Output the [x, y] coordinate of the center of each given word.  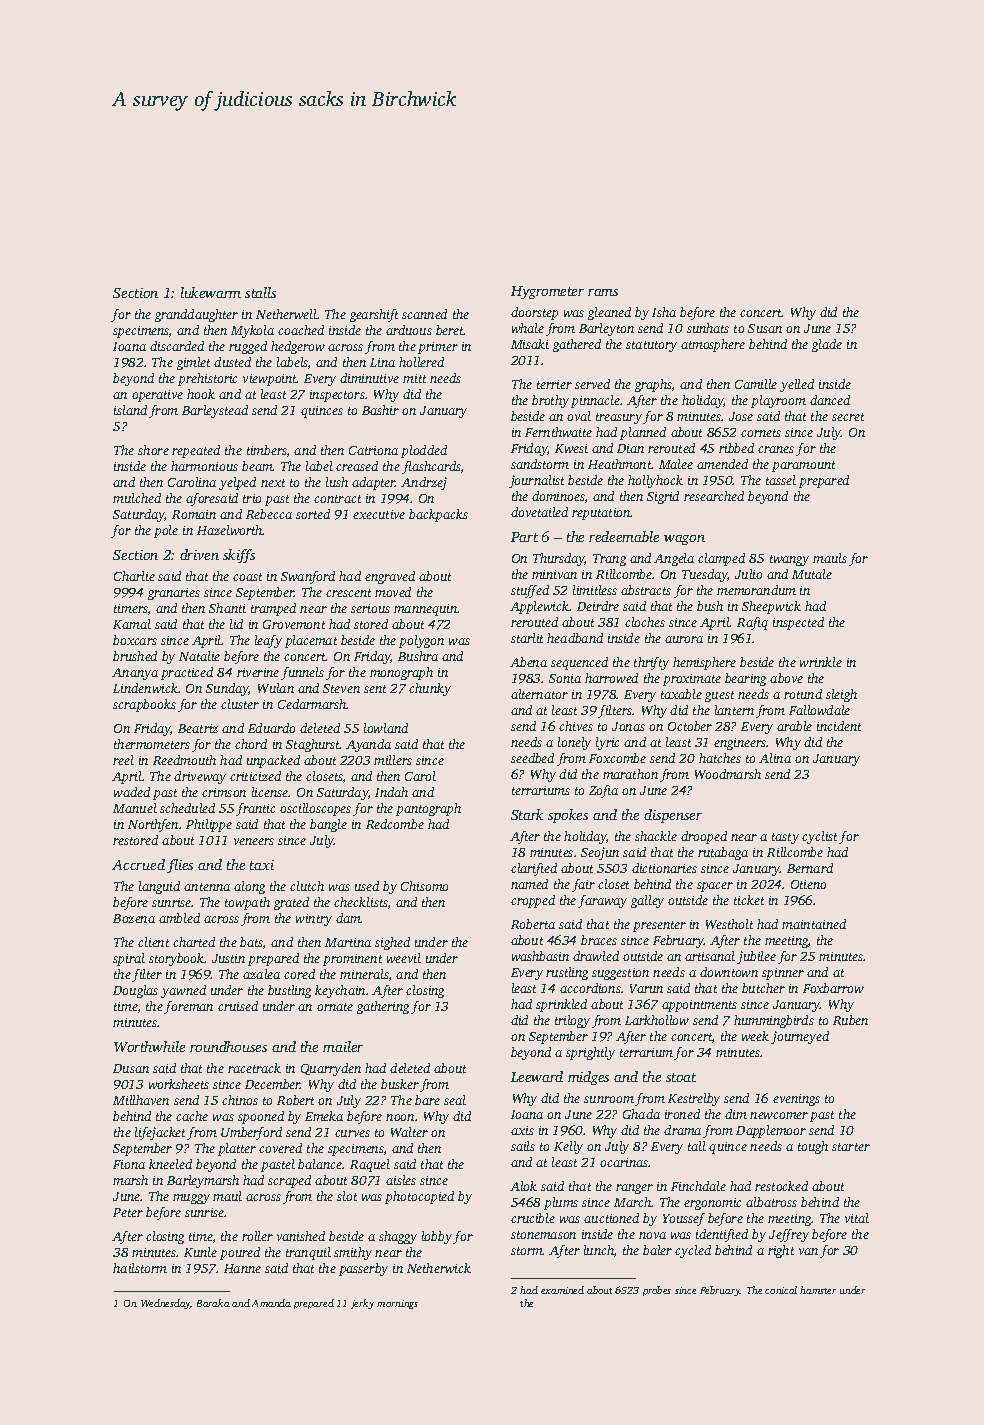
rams [603, 292]
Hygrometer [547, 292]
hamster [818, 1290]
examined [562, 1290]
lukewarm [211, 292]
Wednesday [166, 1304]
